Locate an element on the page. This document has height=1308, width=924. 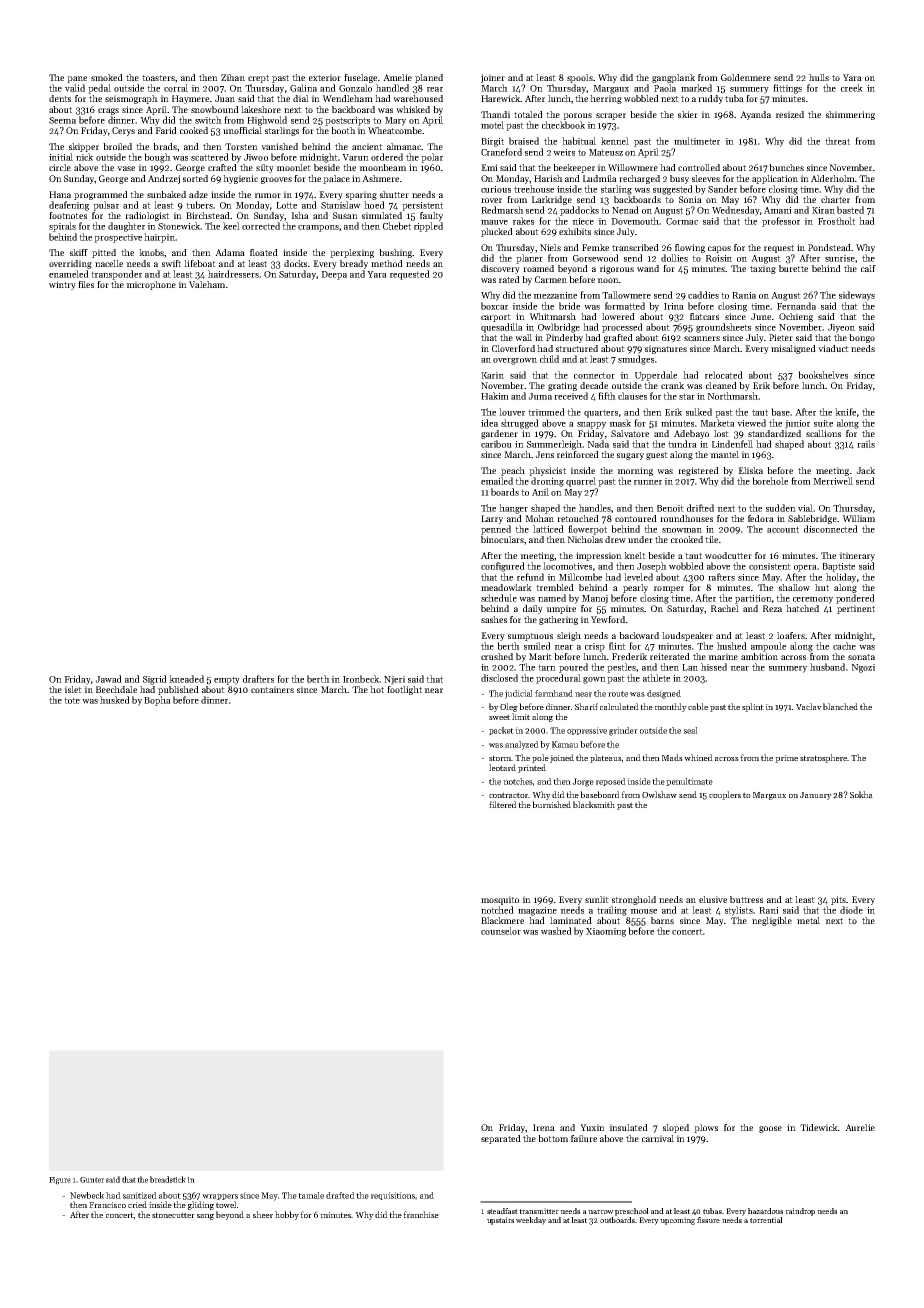
sang is located at coordinates (205, 1217).
